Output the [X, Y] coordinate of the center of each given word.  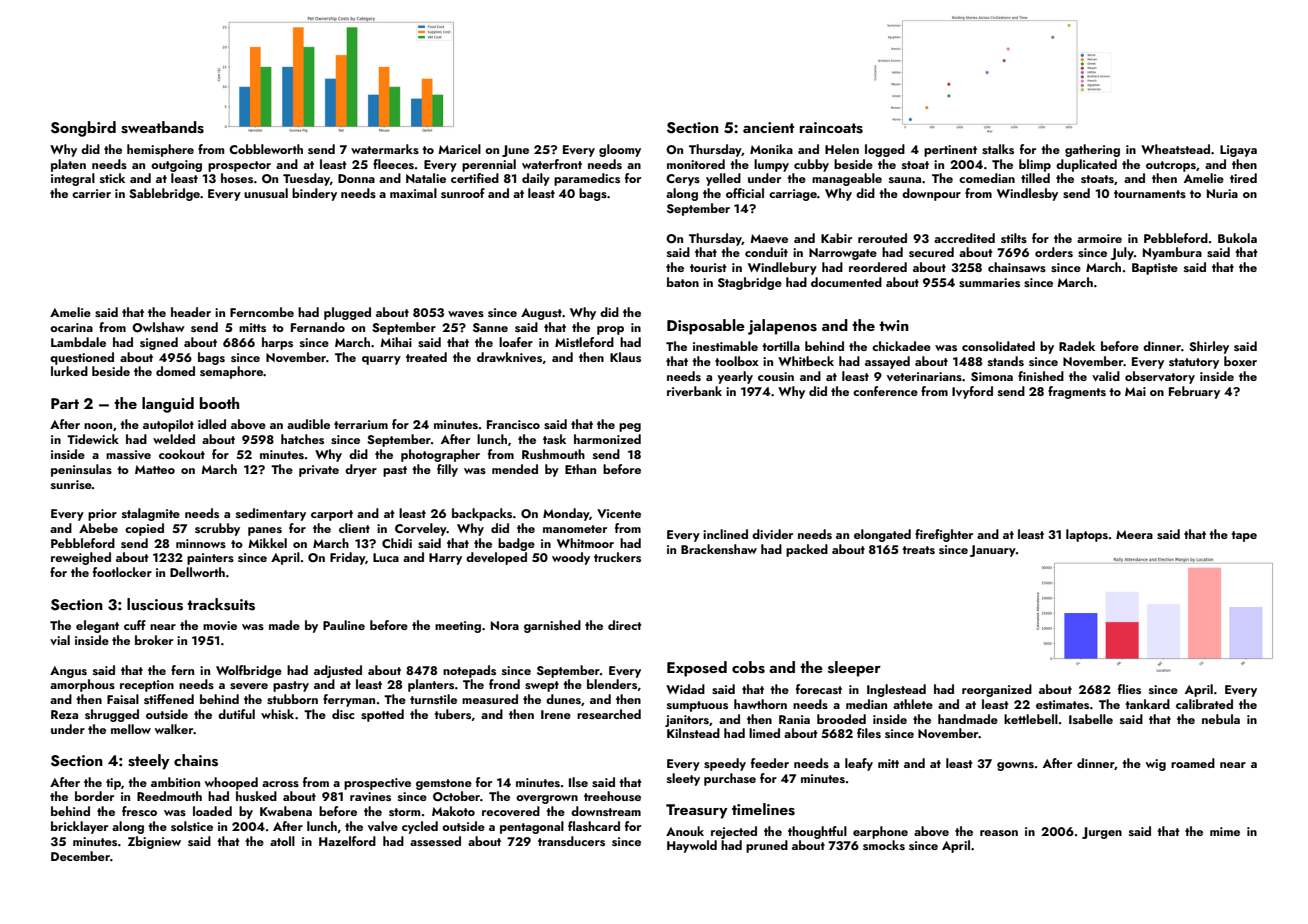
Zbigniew [154, 842]
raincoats [831, 128]
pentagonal [532, 827]
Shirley [1209, 347]
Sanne [490, 328]
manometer [575, 529]
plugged [347, 313]
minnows [201, 543]
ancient [768, 127]
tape [1244, 536]
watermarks [385, 149]
